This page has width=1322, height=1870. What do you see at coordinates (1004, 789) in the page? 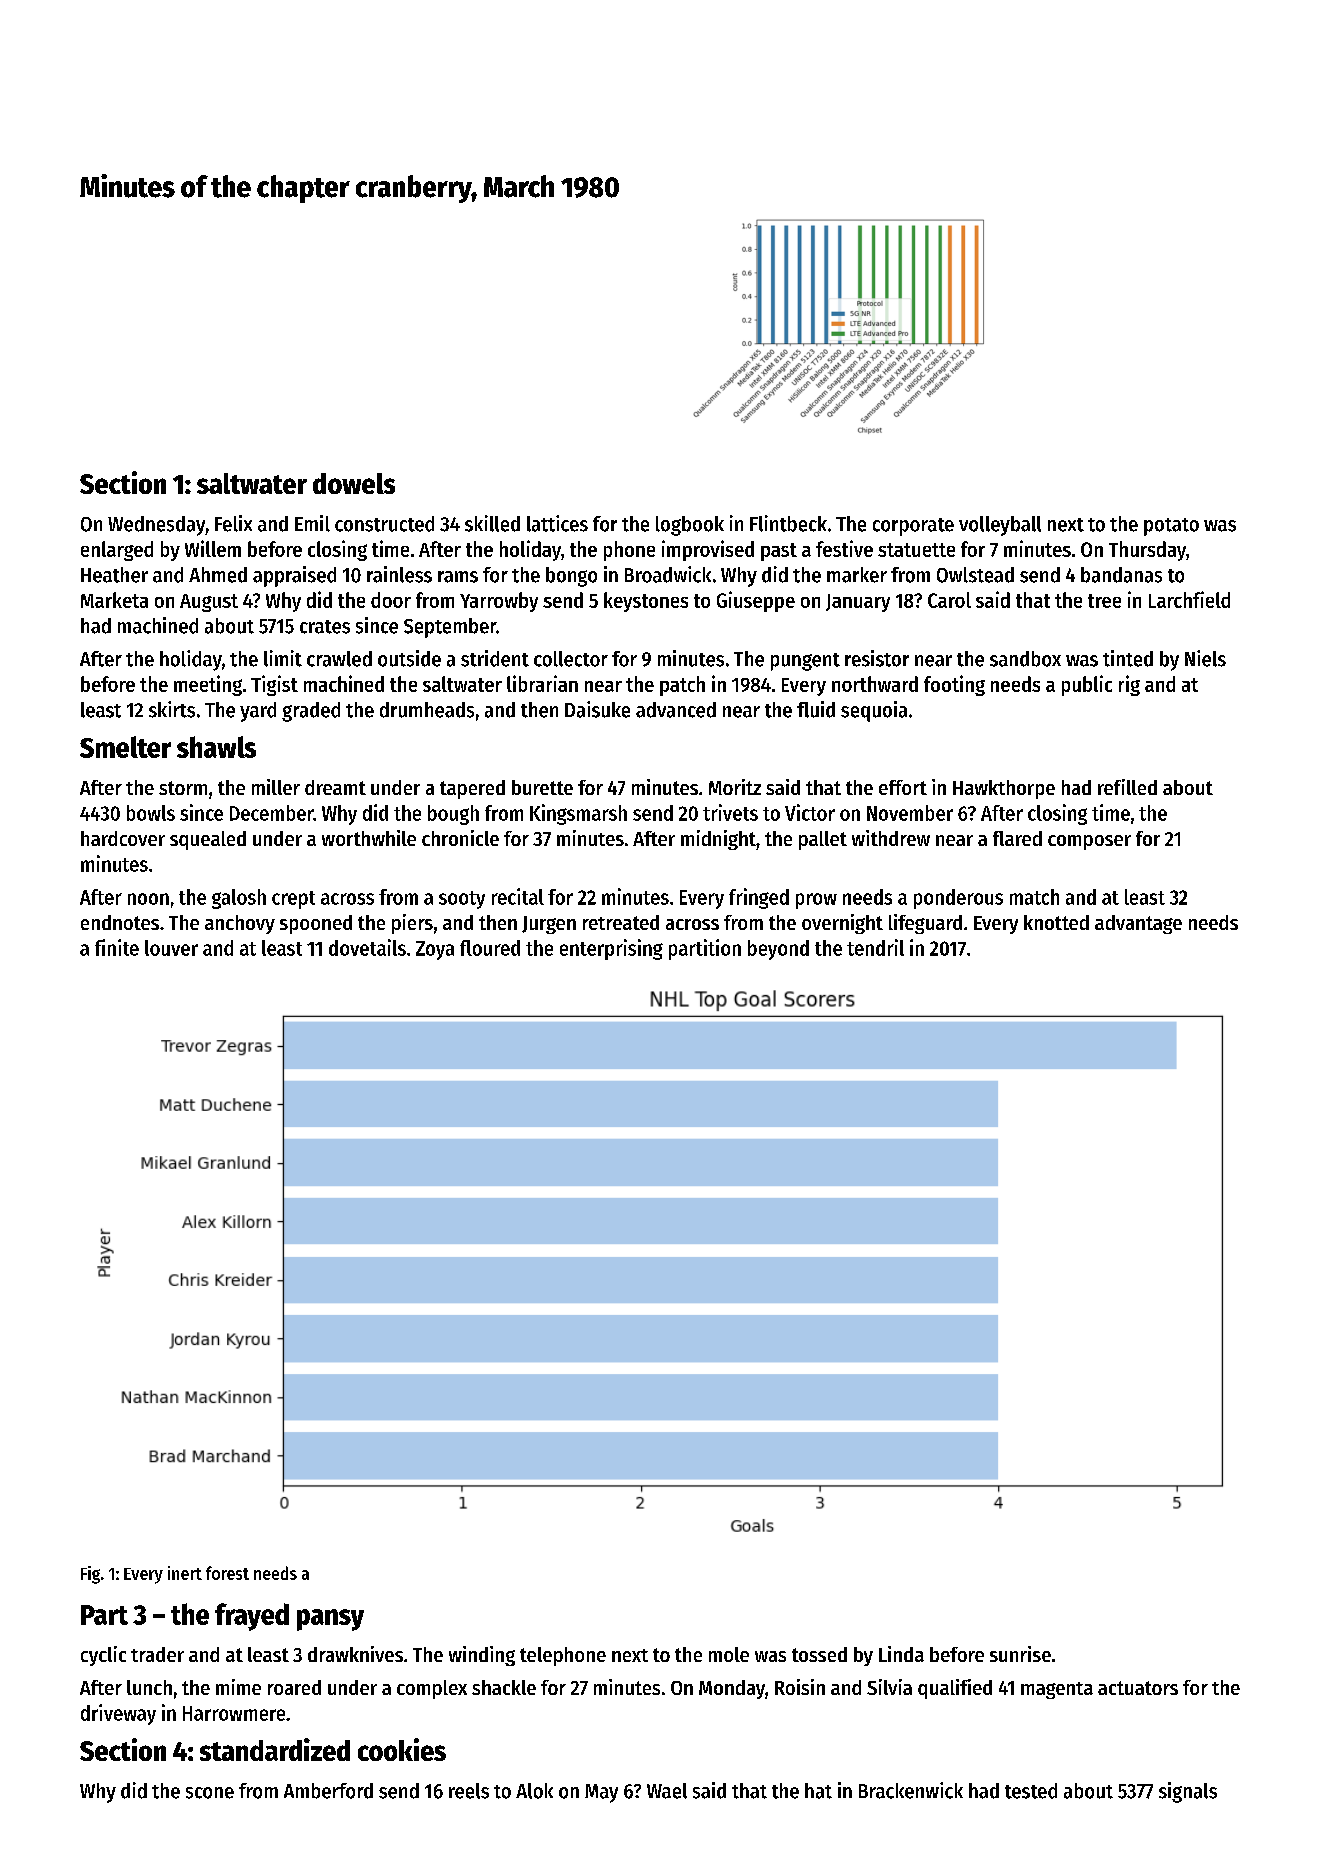
I see `Hawkthorpe` at bounding box center [1004, 789].
